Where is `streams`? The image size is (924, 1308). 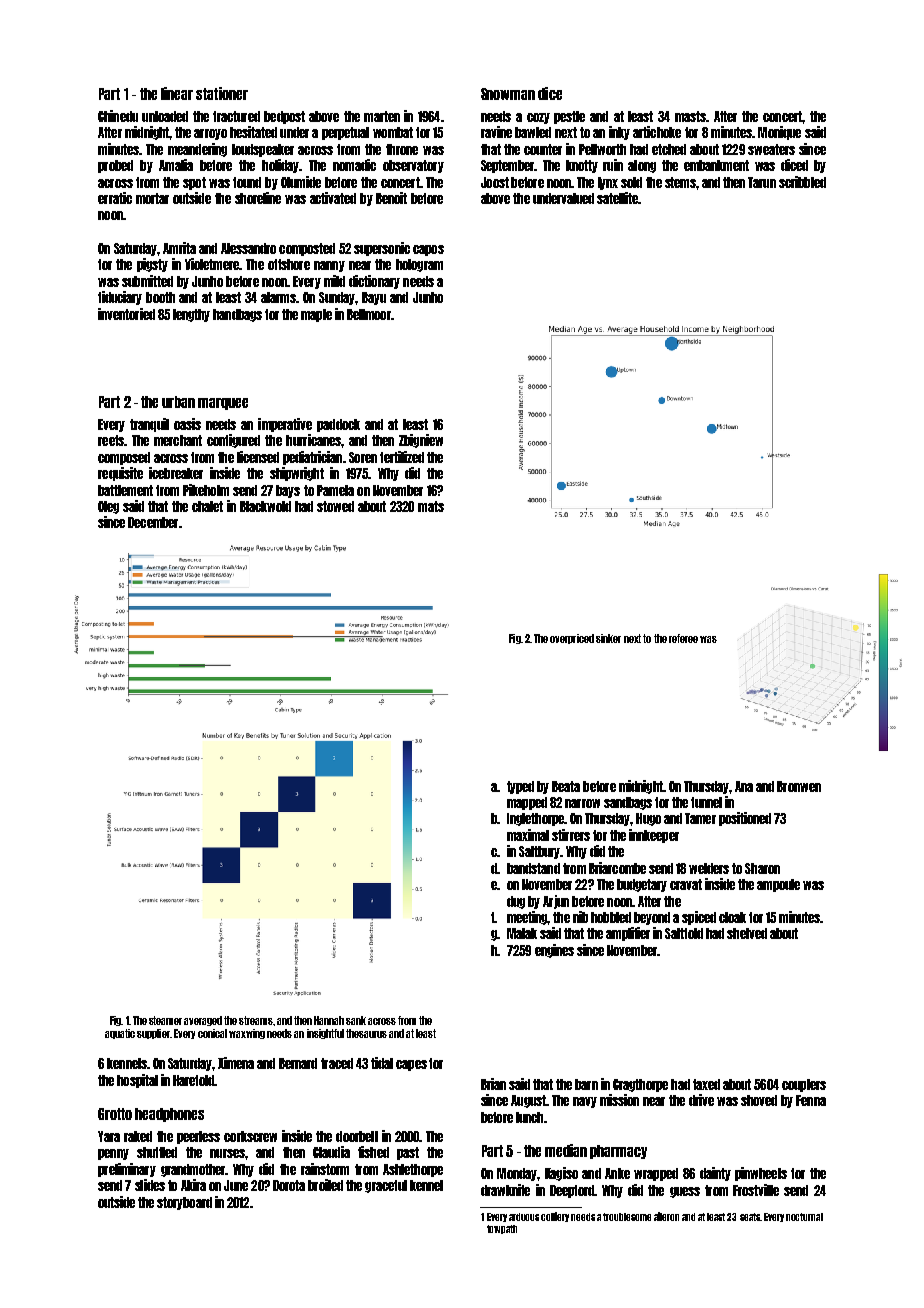 streams is located at coordinates (256, 1020).
